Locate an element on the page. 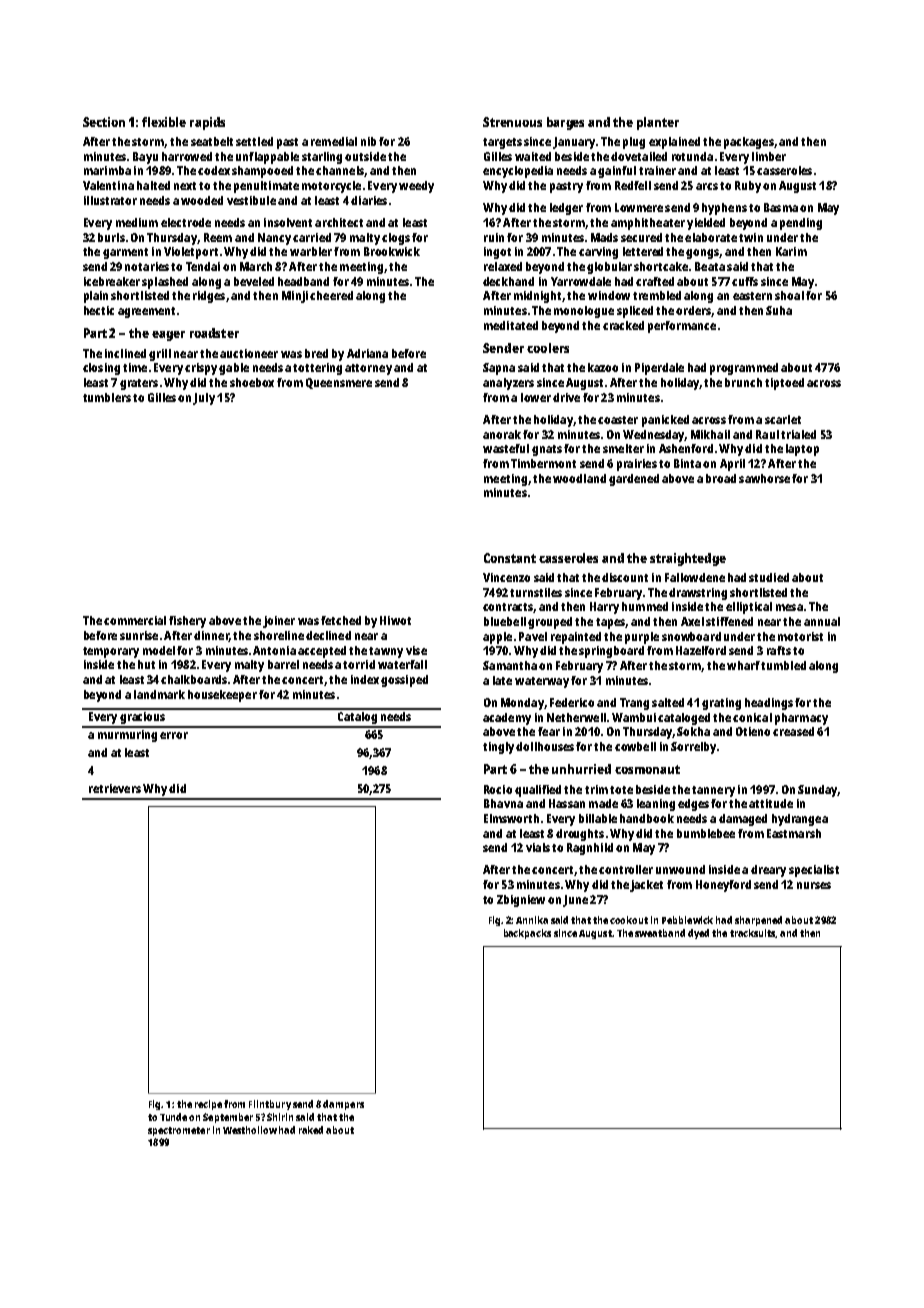  Queensmere is located at coordinates (339, 383).
